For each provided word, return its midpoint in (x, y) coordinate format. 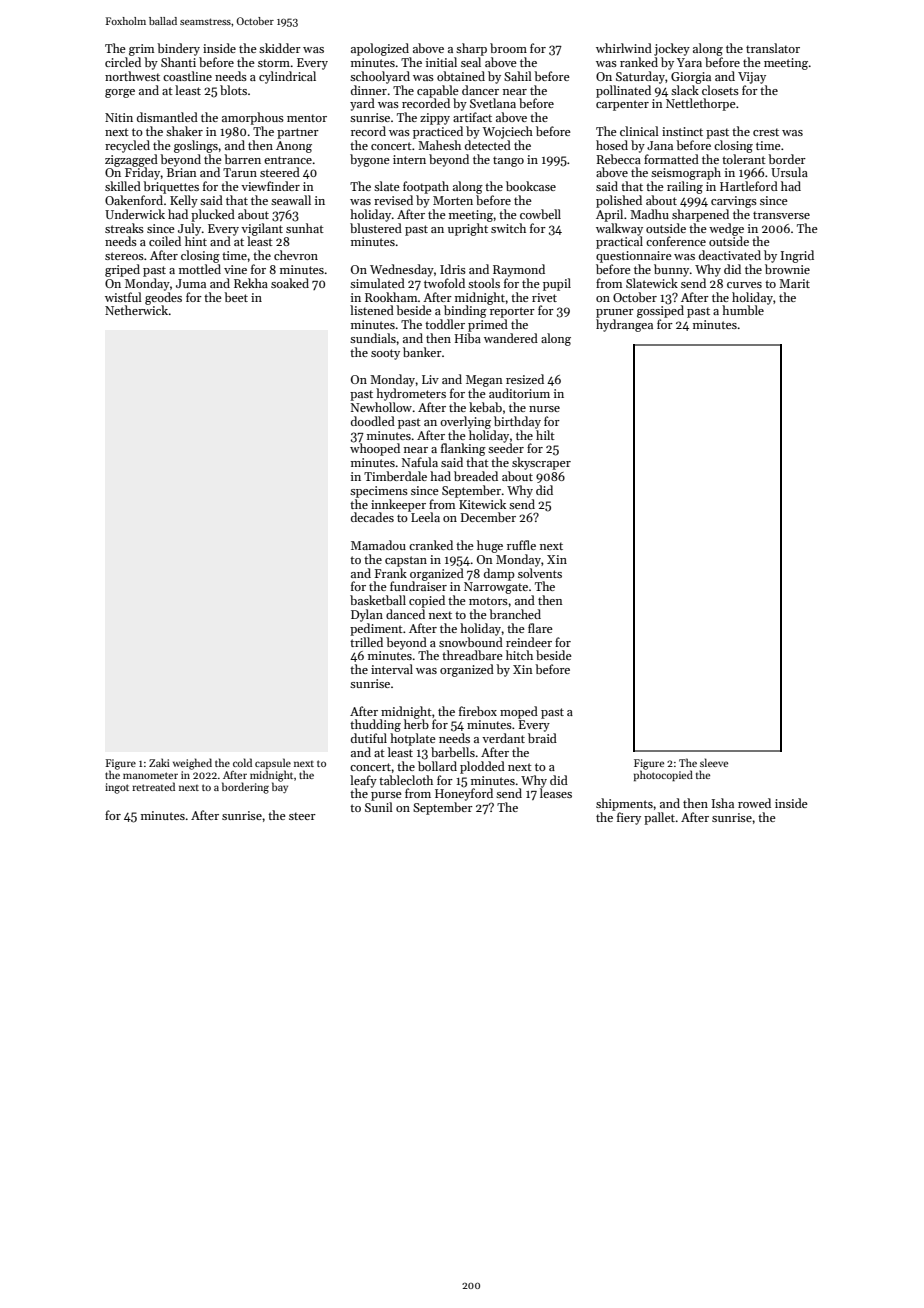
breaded (476, 476)
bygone (370, 160)
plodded (482, 767)
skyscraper (541, 463)
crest (766, 132)
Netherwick (137, 310)
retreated (153, 786)
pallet (659, 818)
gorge (120, 93)
